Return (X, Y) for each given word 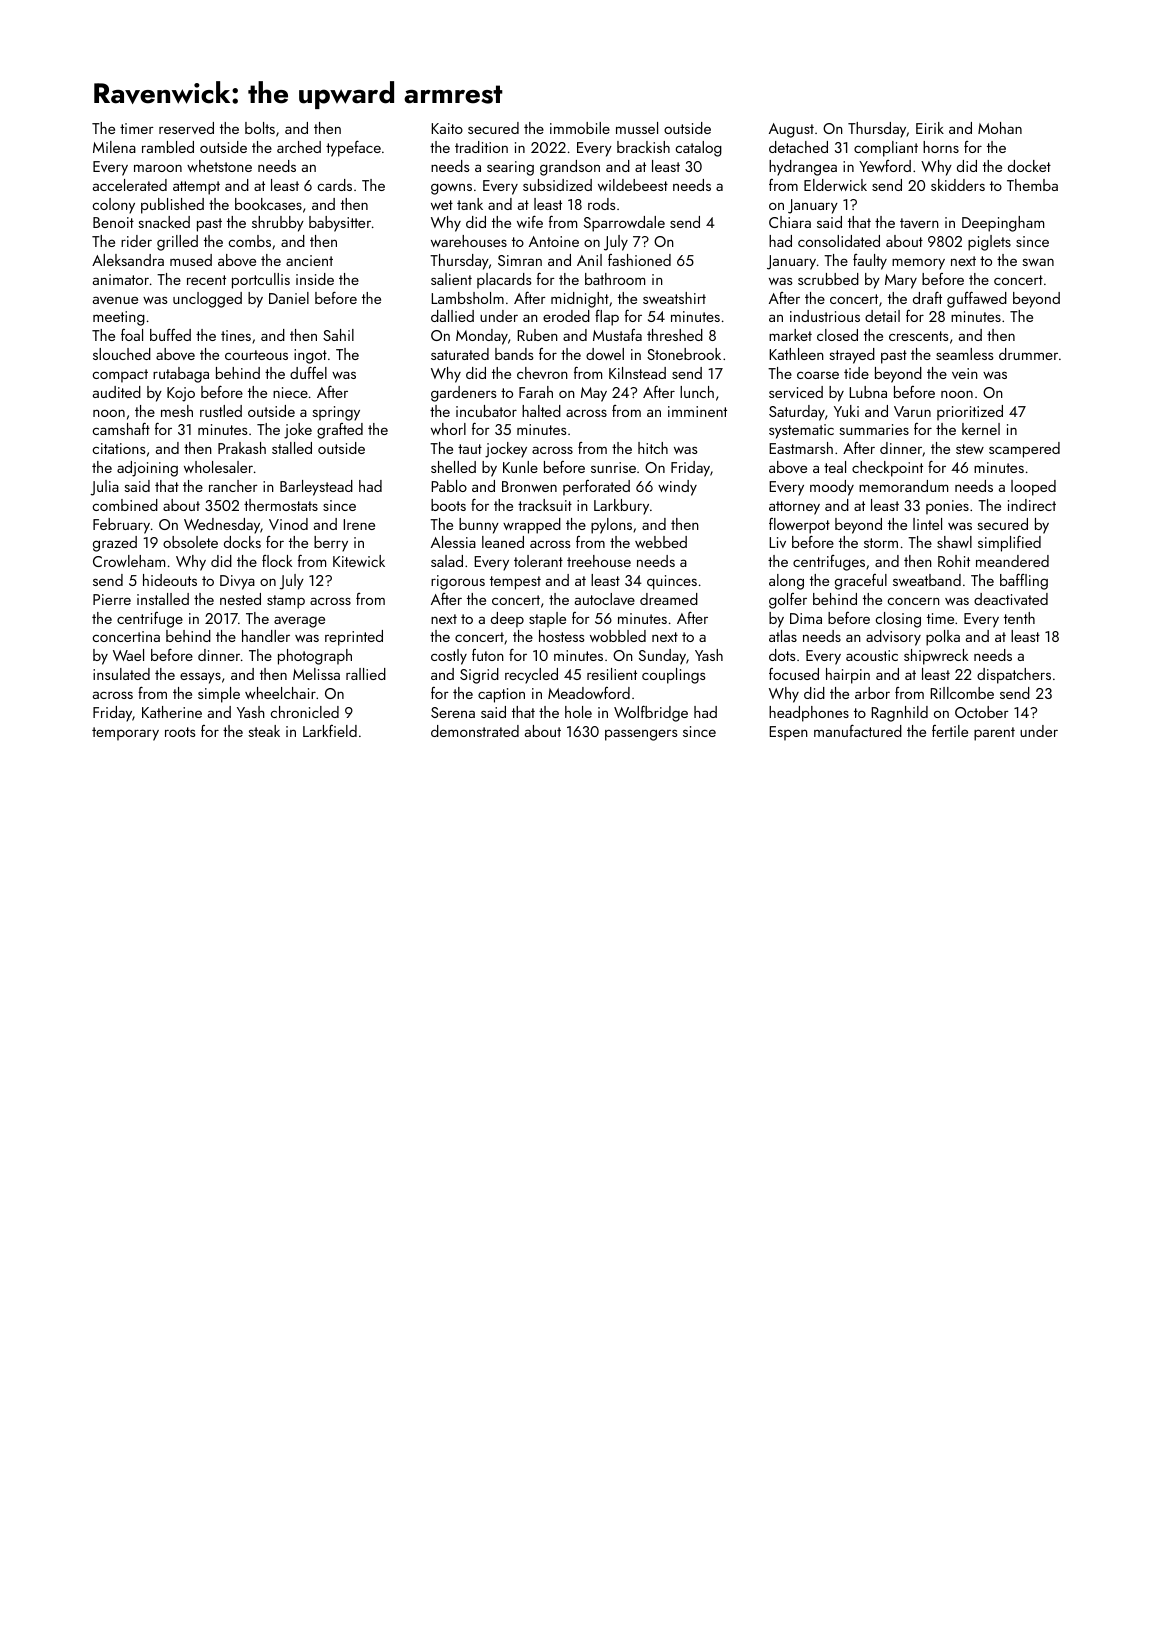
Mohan (1000, 128)
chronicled (304, 712)
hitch (653, 448)
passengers (641, 735)
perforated (596, 488)
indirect (1032, 505)
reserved (186, 128)
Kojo (181, 394)
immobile (580, 128)
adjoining (147, 469)
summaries (874, 429)
